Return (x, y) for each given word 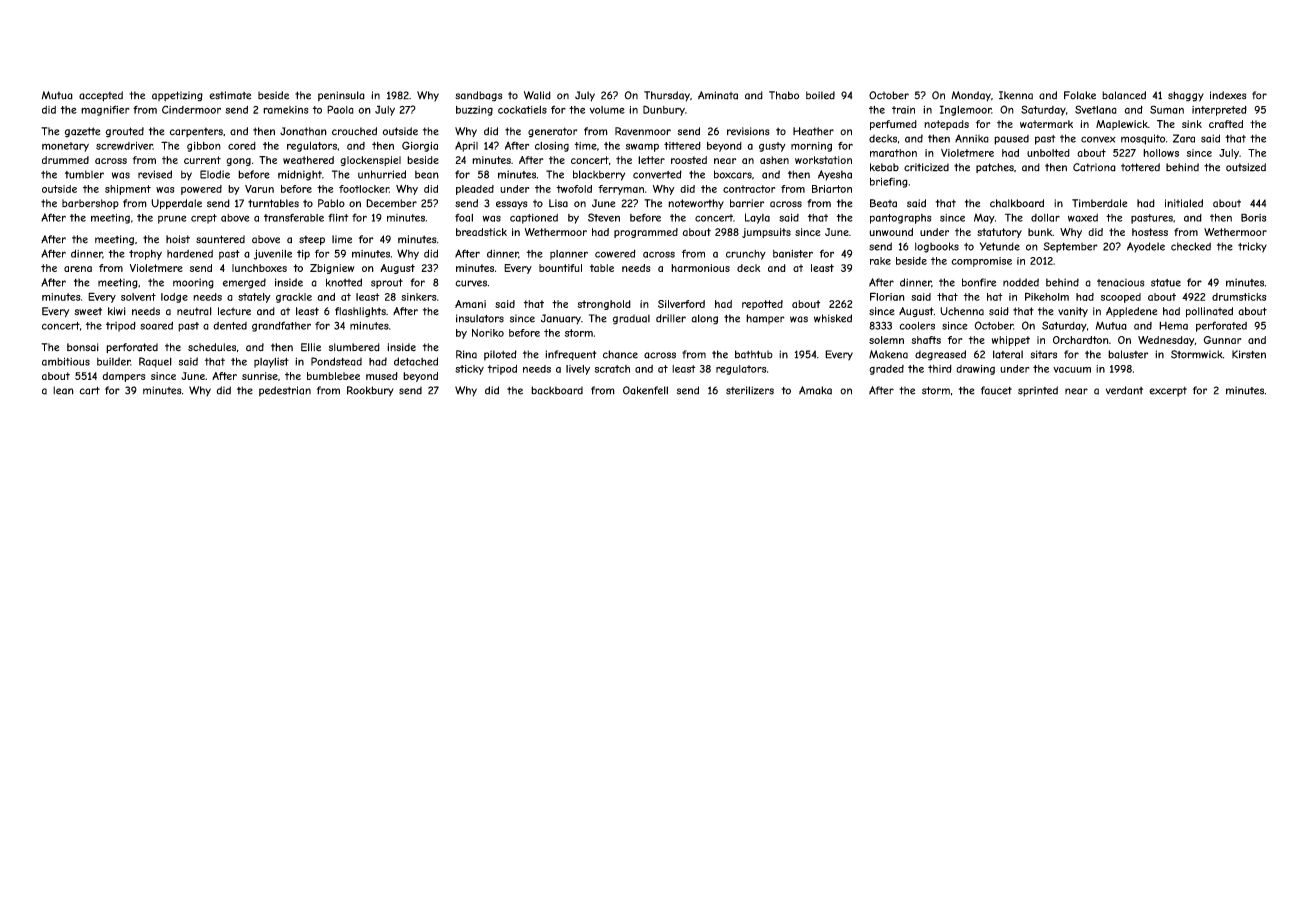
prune (172, 219)
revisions (748, 131)
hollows (1161, 153)
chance (620, 354)
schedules (212, 347)
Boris (1253, 217)
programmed (646, 233)
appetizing (177, 96)
